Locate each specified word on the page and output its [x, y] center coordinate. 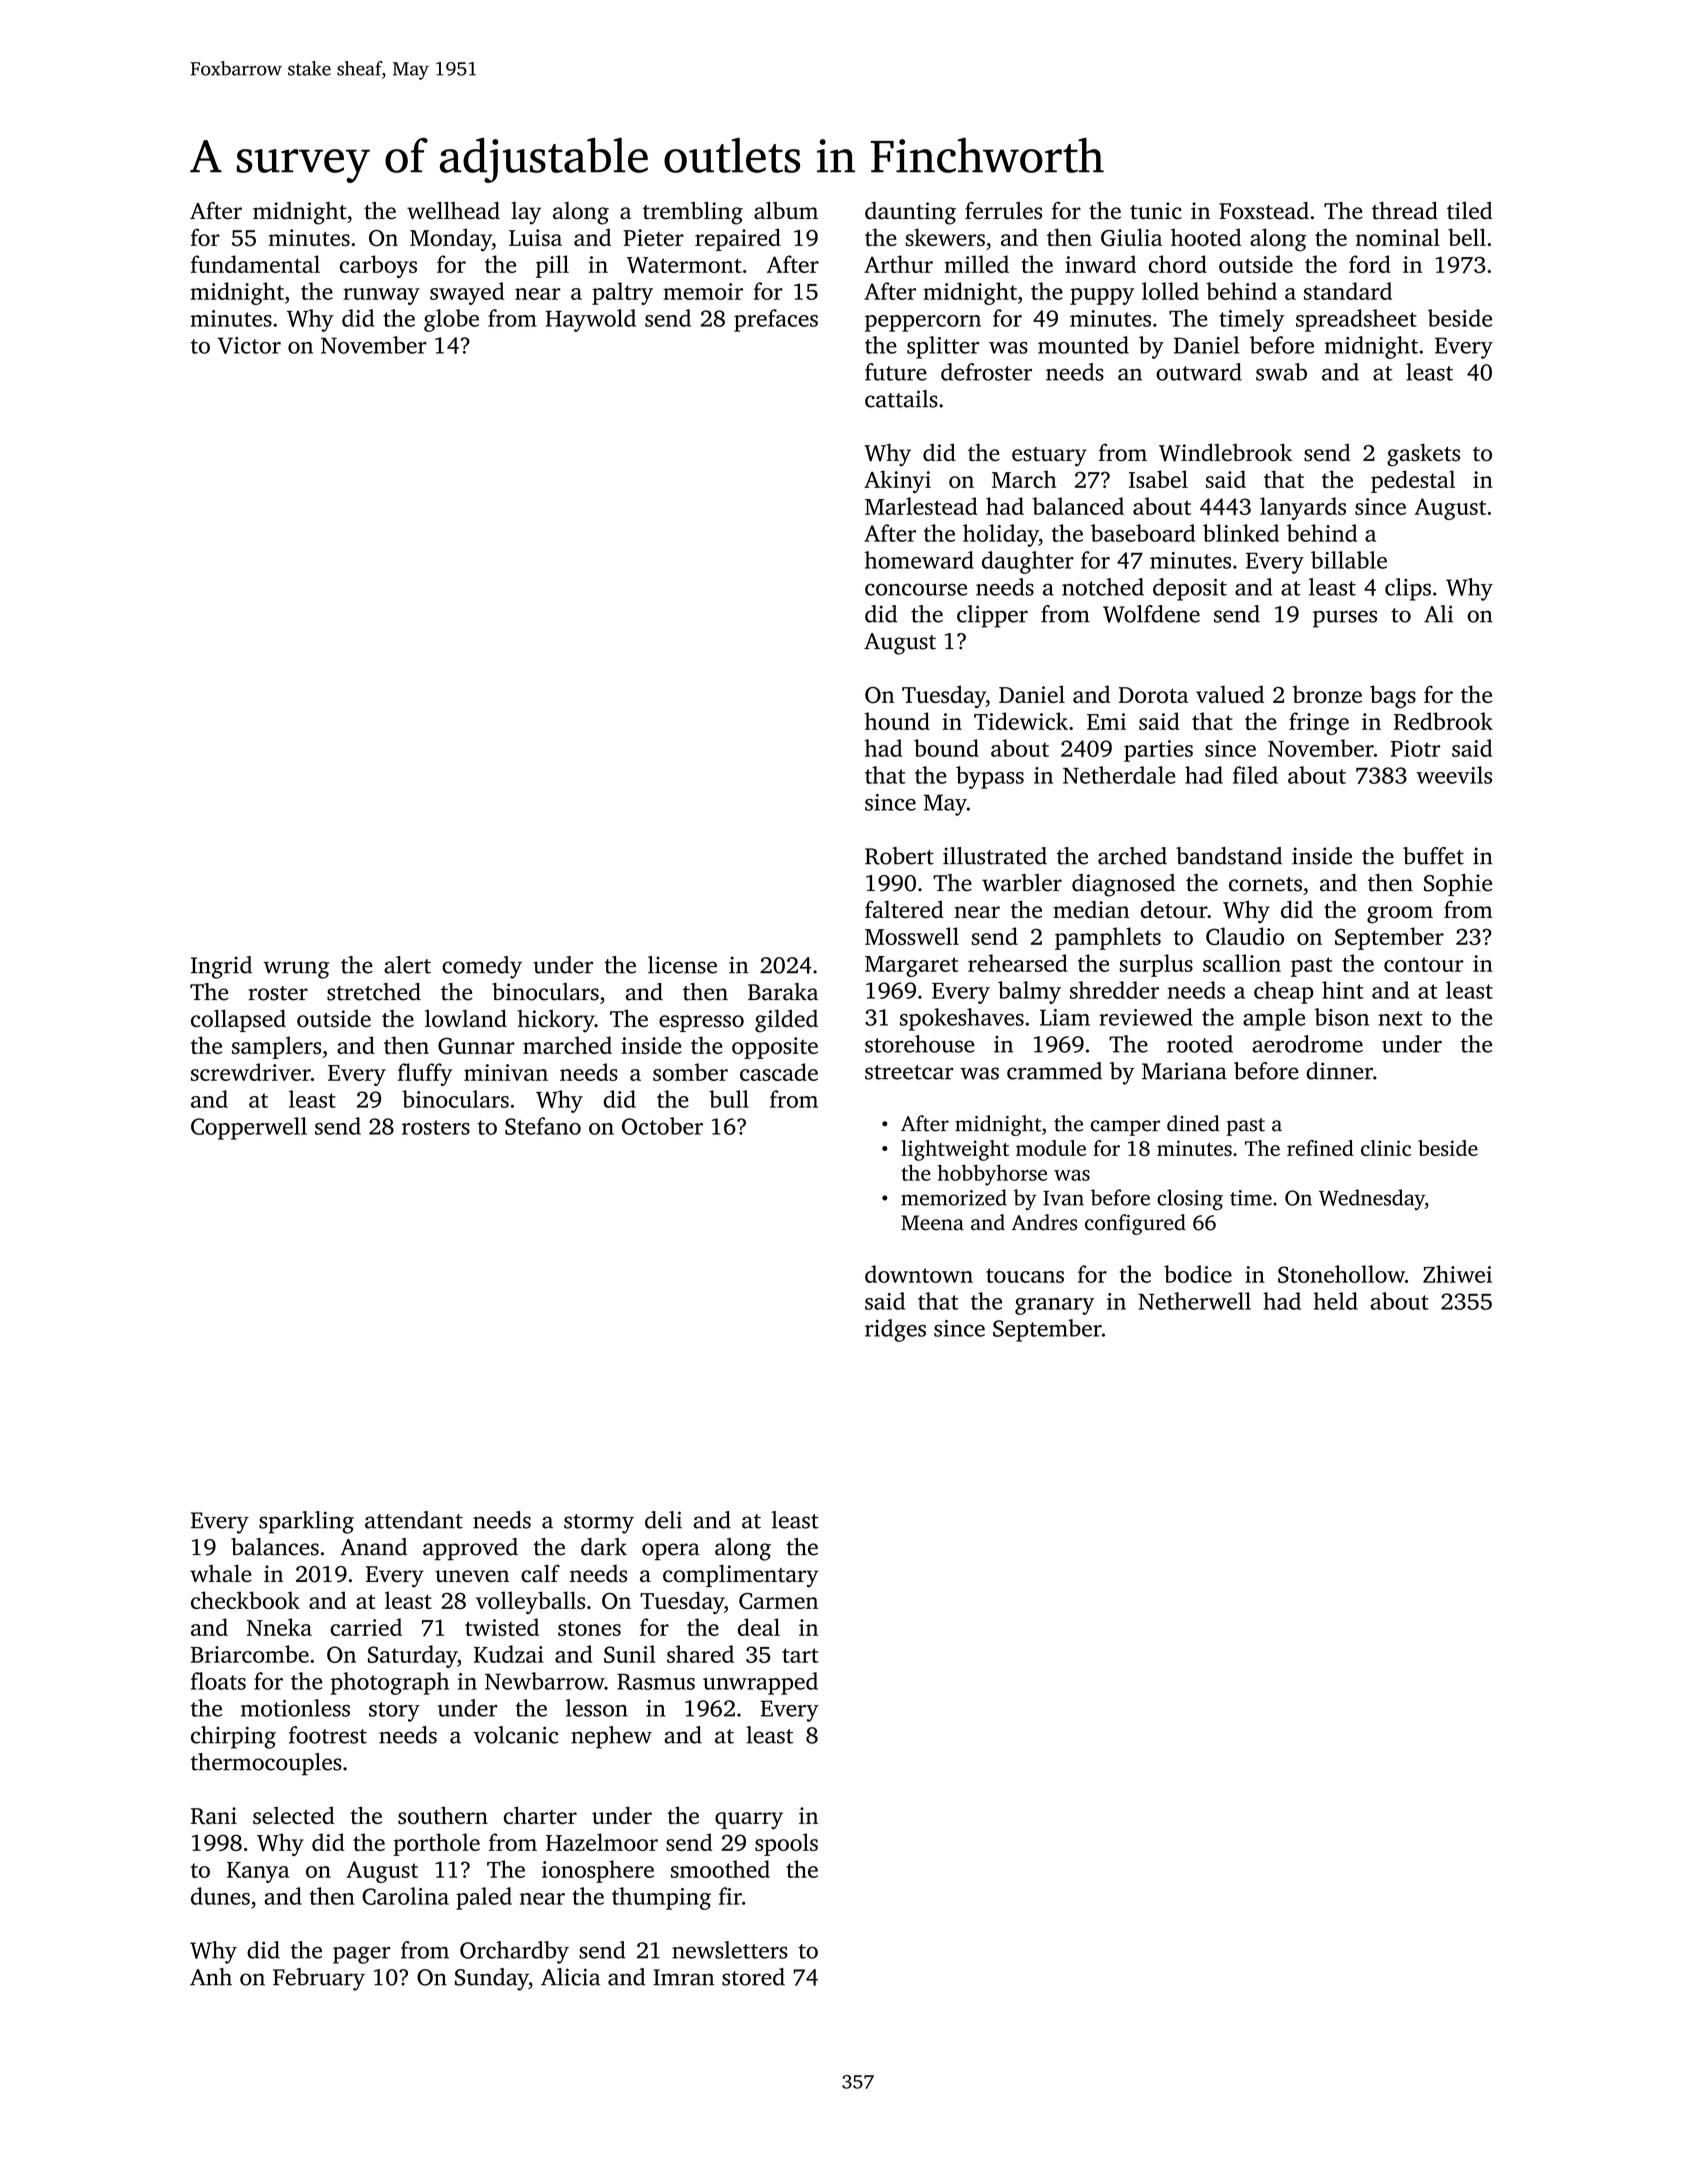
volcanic [515, 1735]
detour [1174, 909]
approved [470, 1549]
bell [1467, 237]
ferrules [1003, 211]
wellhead [453, 211]
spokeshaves [962, 1019]
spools [786, 1844]
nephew [611, 1737]
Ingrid [221, 967]
